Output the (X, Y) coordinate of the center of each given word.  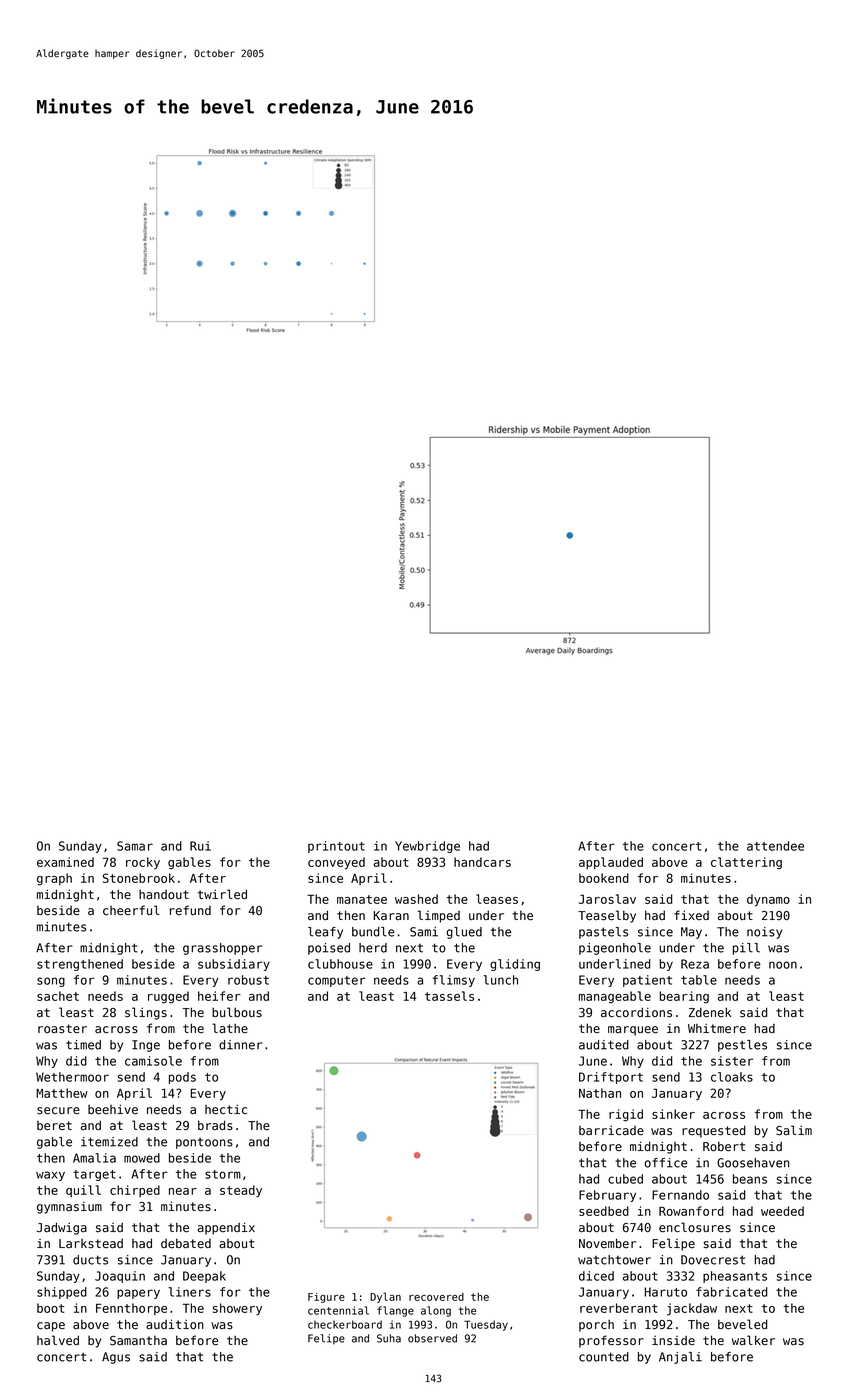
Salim (794, 1130)
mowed (142, 1158)
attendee (775, 846)
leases (497, 899)
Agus (116, 1358)
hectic (226, 1109)
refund (190, 910)
